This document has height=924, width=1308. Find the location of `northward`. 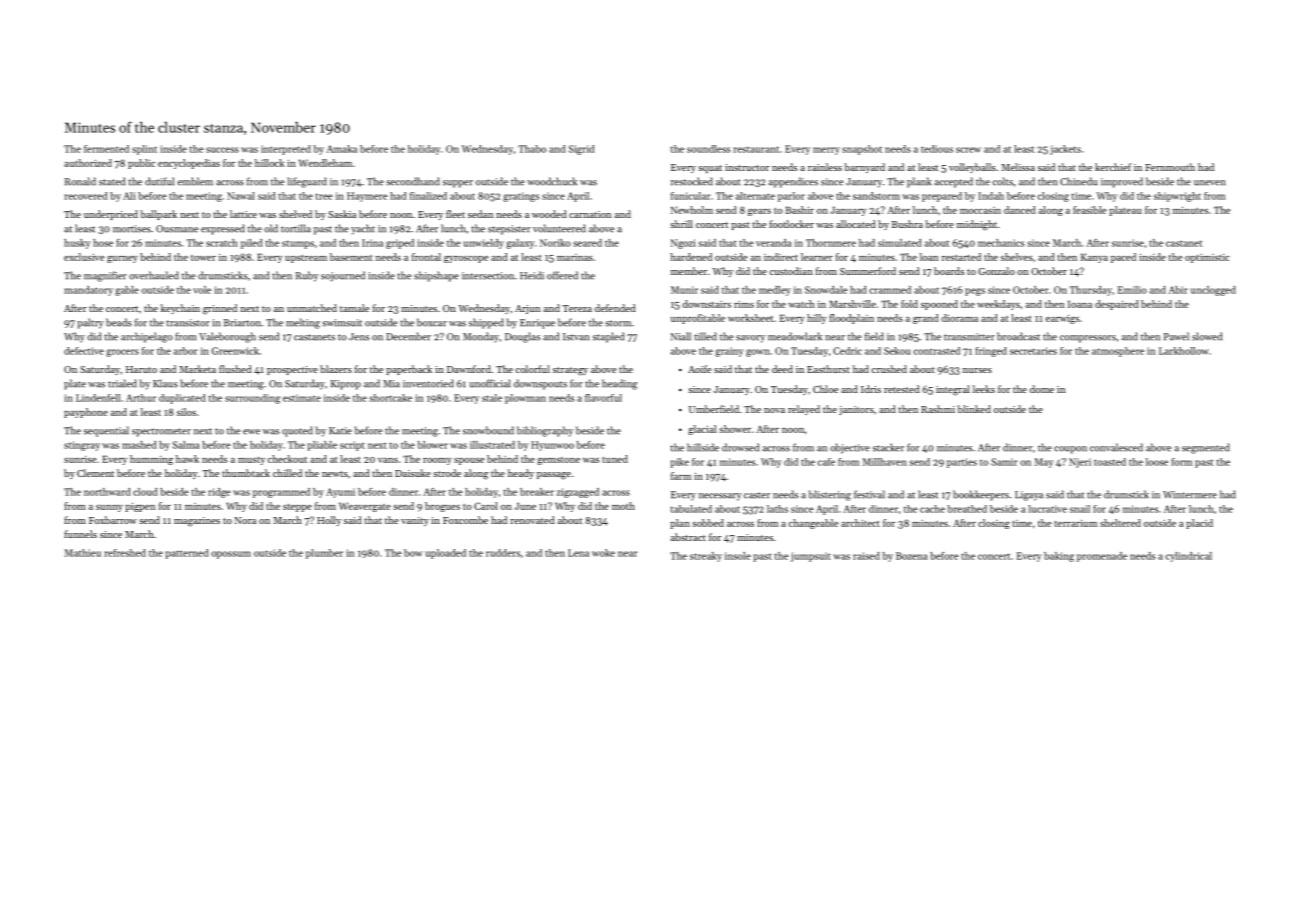

northward is located at coordinates (107, 492).
